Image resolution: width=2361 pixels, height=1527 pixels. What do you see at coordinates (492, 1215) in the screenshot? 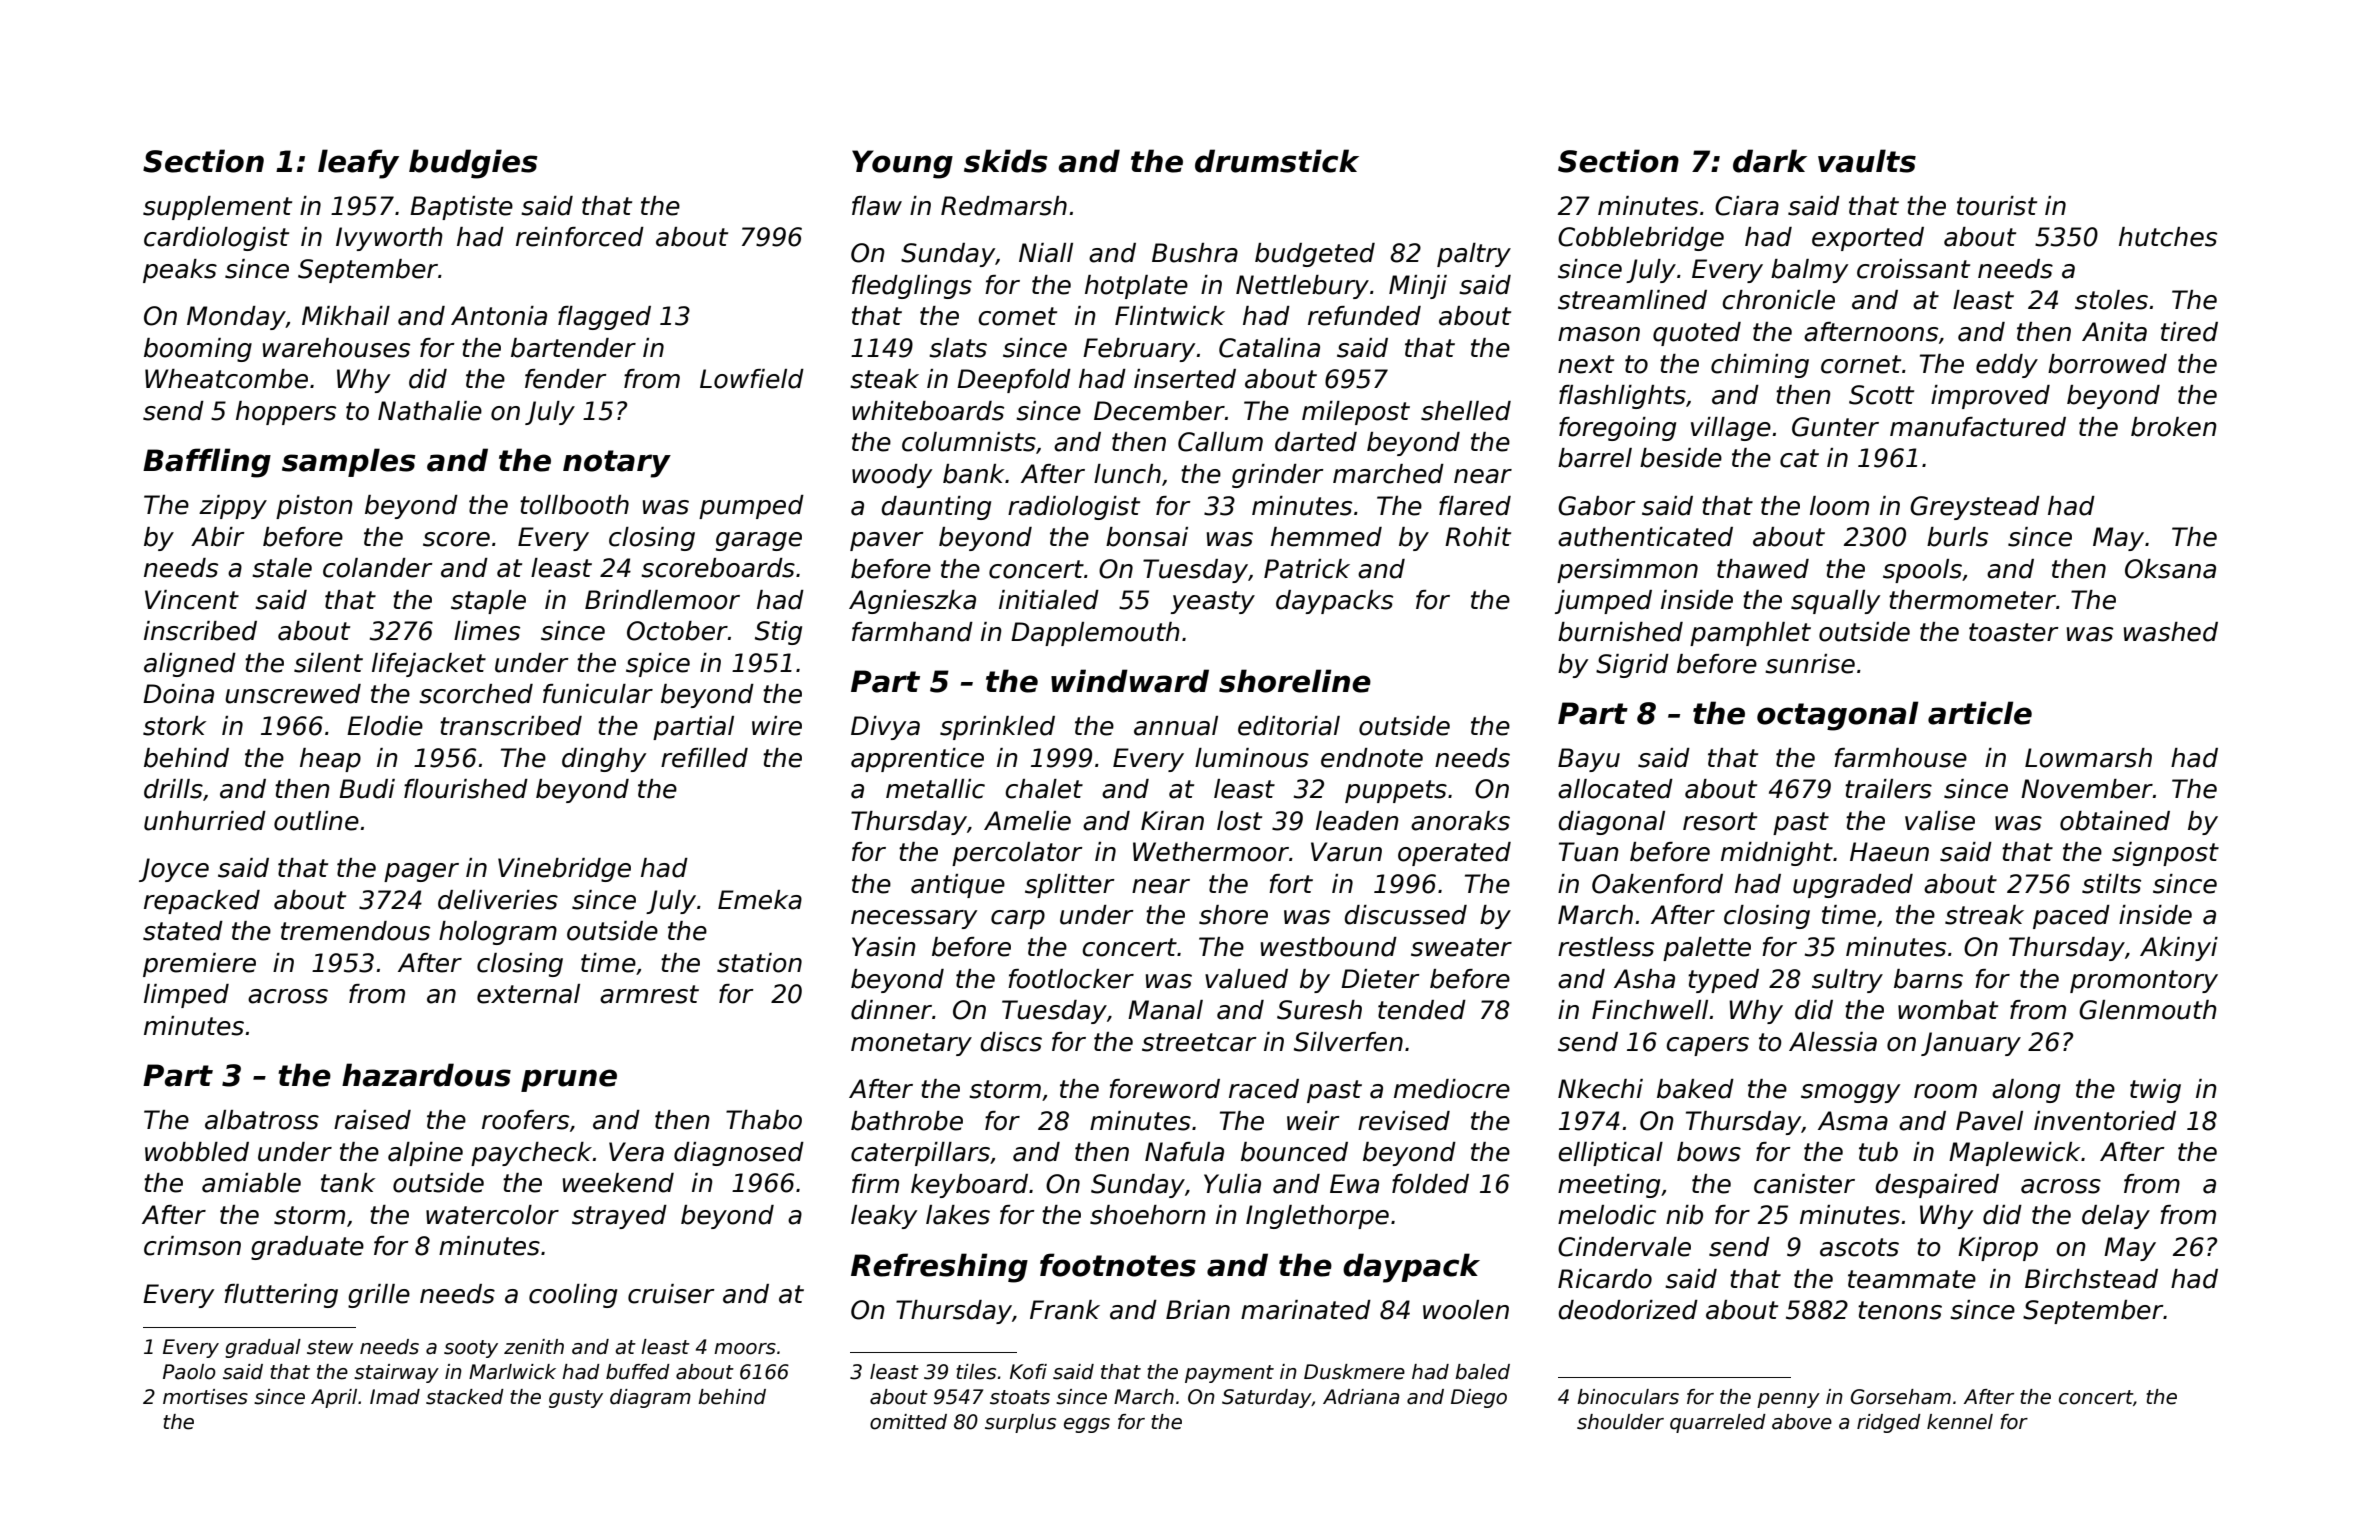
I see `watercolor` at bounding box center [492, 1215].
